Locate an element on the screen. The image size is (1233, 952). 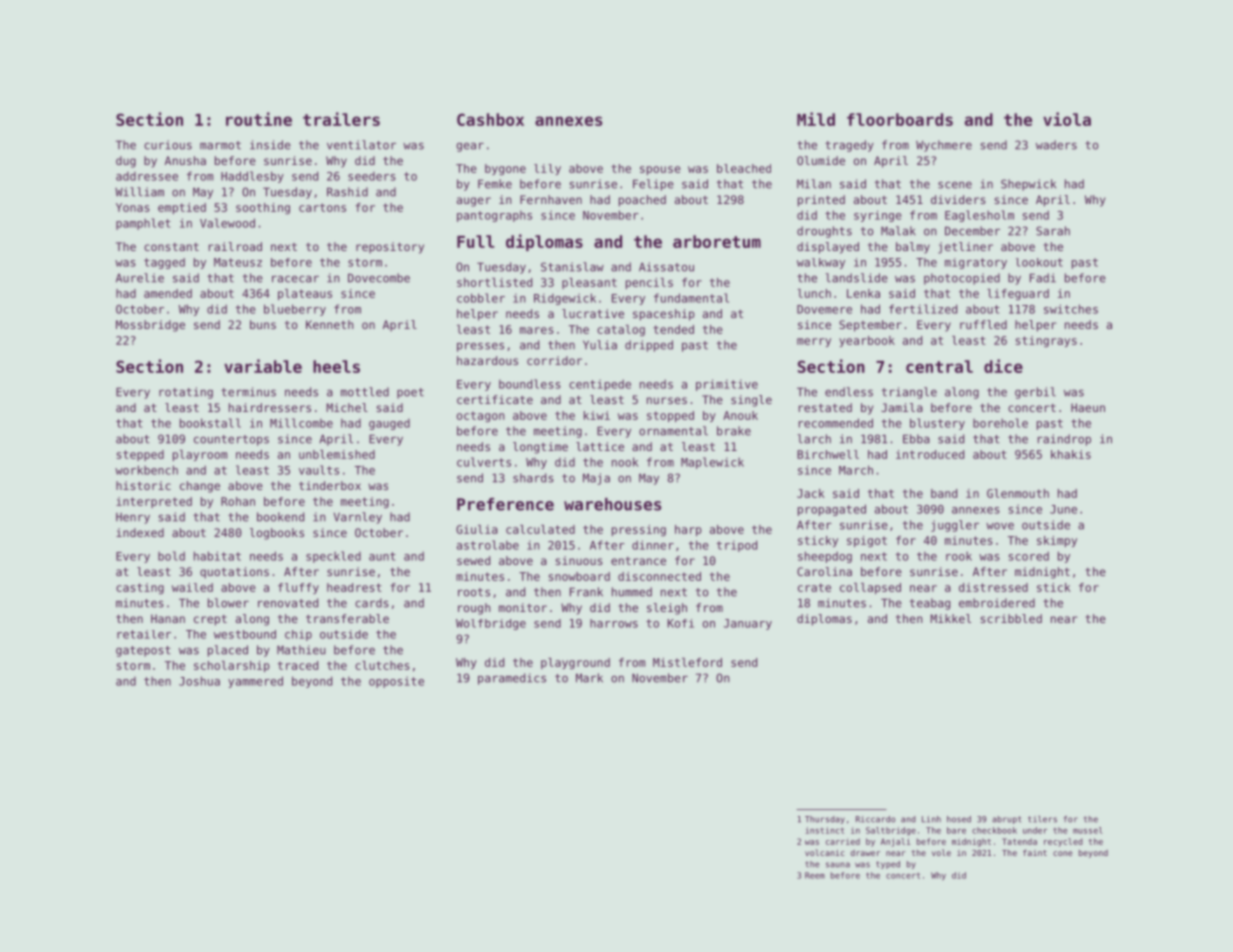
Shepwick is located at coordinates (1028, 185).
